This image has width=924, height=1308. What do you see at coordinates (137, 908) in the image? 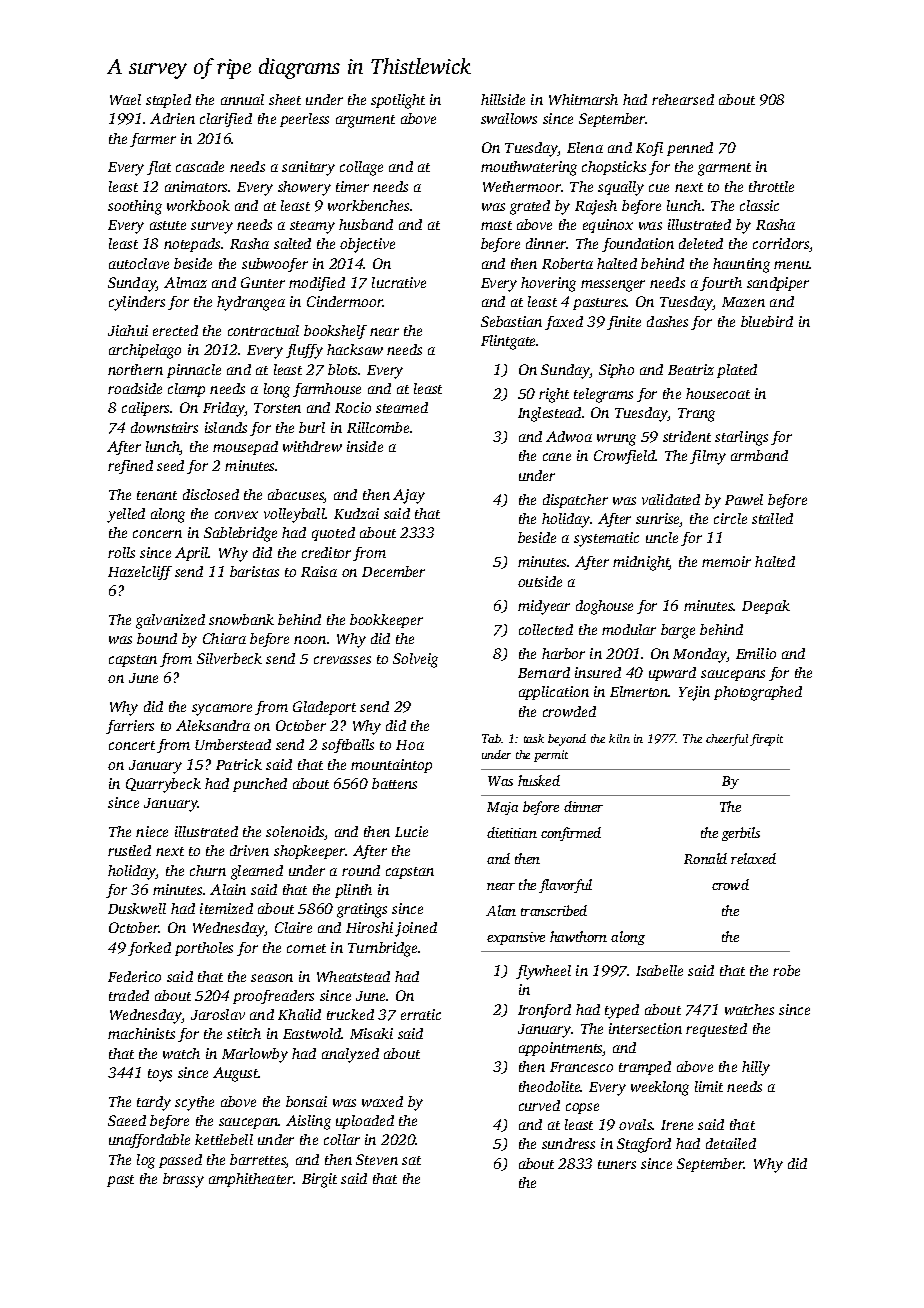
I see `Duskwell` at bounding box center [137, 908].
